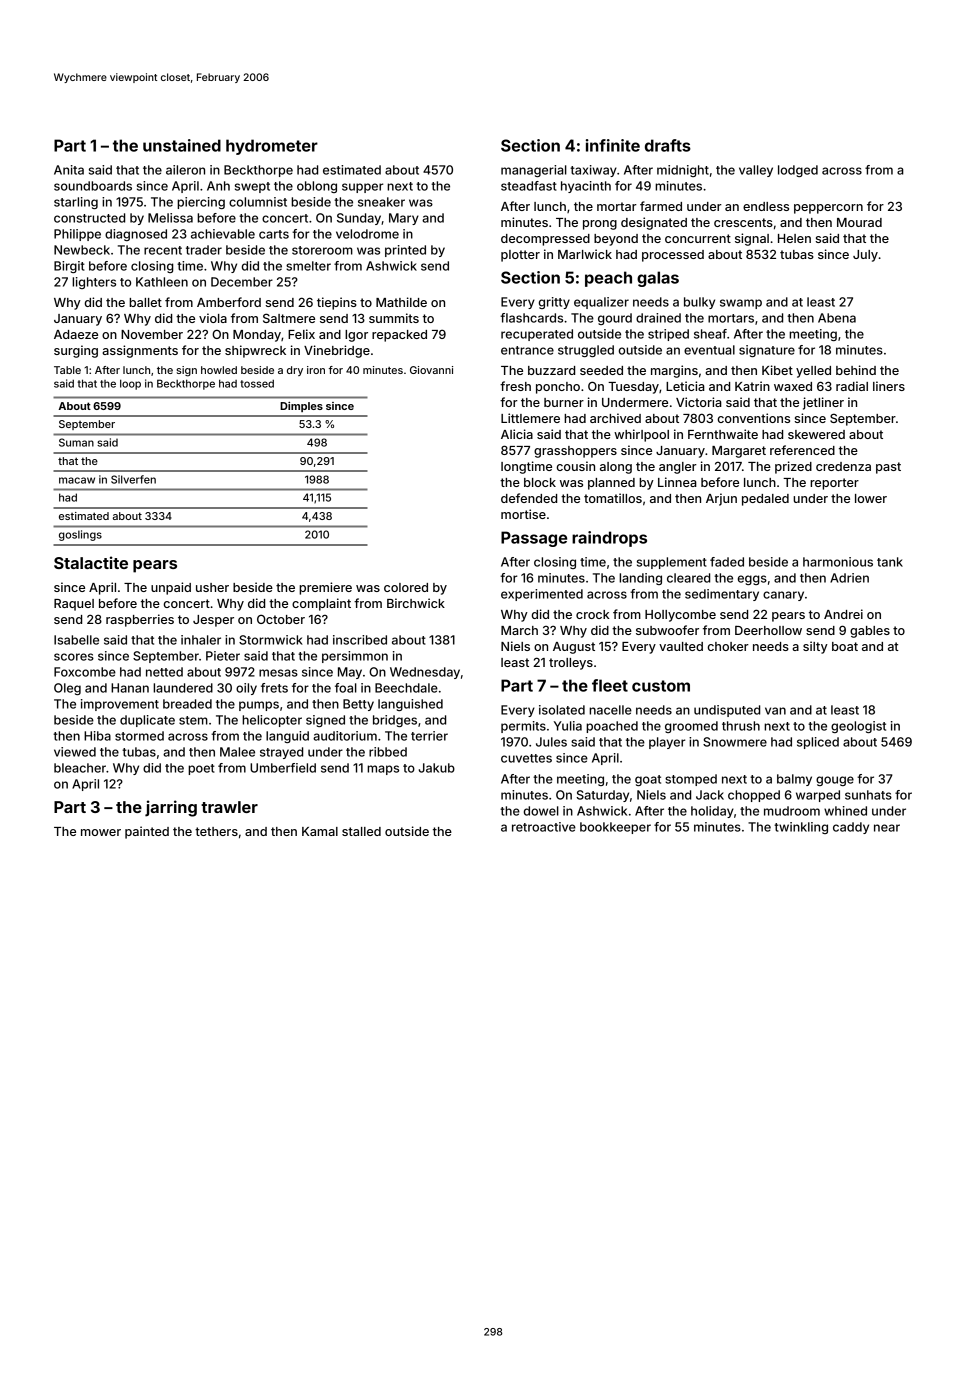 The width and height of the screenshot is (967, 1373). Describe the element at coordinates (361, 831) in the screenshot. I see `stalled` at that location.
